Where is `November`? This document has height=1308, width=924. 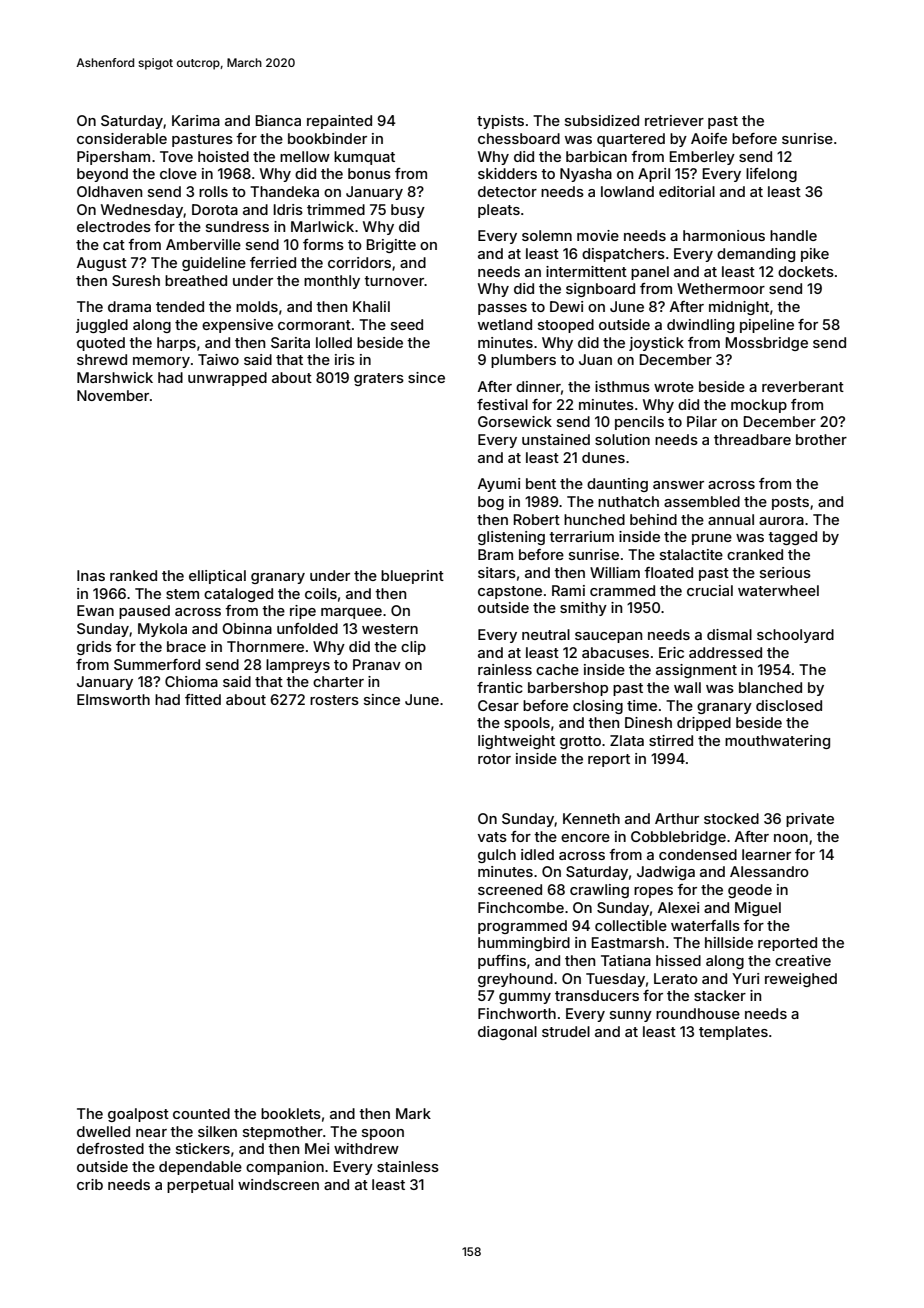 November is located at coordinates (113, 395).
